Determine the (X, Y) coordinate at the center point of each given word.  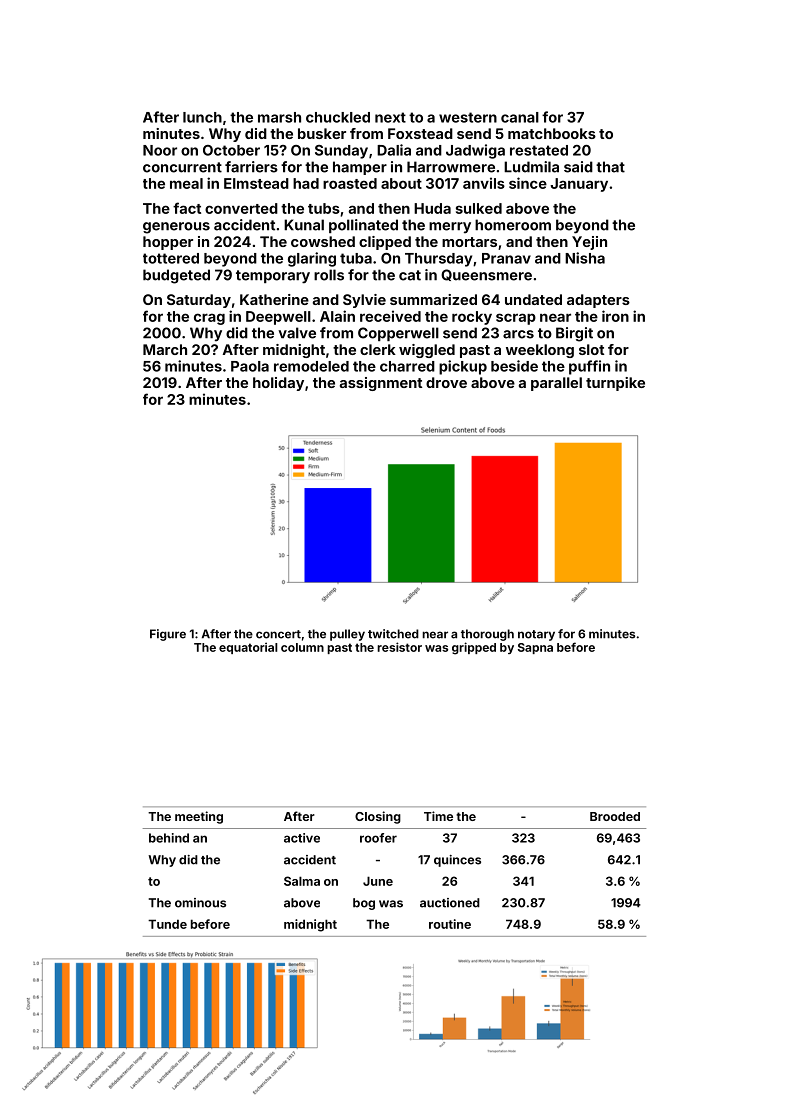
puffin (589, 367)
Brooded (615, 816)
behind (169, 838)
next (390, 117)
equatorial (248, 648)
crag (209, 319)
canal (520, 117)
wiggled (427, 351)
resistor (399, 647)
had (306, 183)
